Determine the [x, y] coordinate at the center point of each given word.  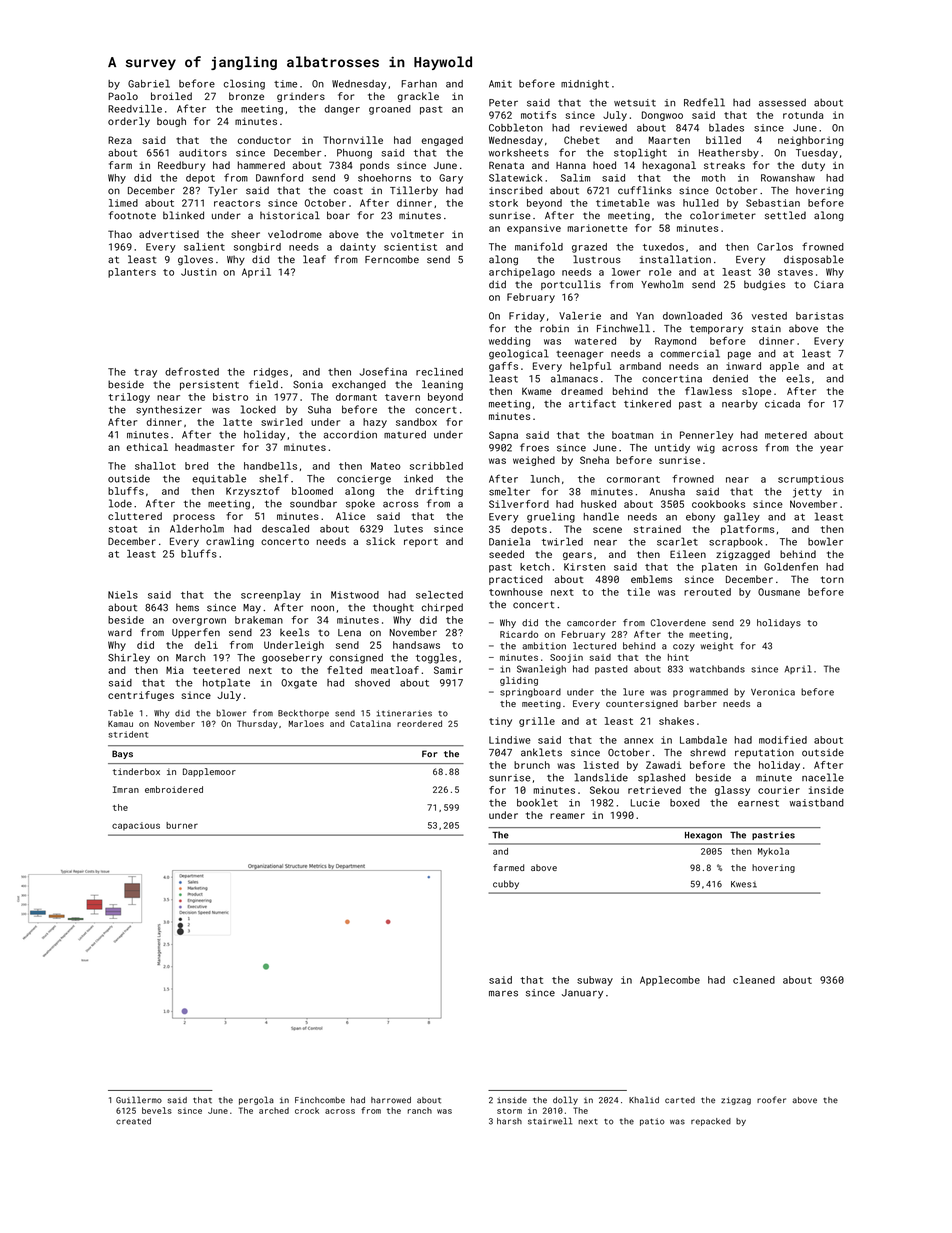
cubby [506, 884]
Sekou [604, 790]
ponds [374, 166]
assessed [782, 103]
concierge [364, 480]
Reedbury [181, 166]
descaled [285, 528]
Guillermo [139, 1100]
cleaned [754, 980]
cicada [782, 404]
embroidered [174, 789]
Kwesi [744, 884]
